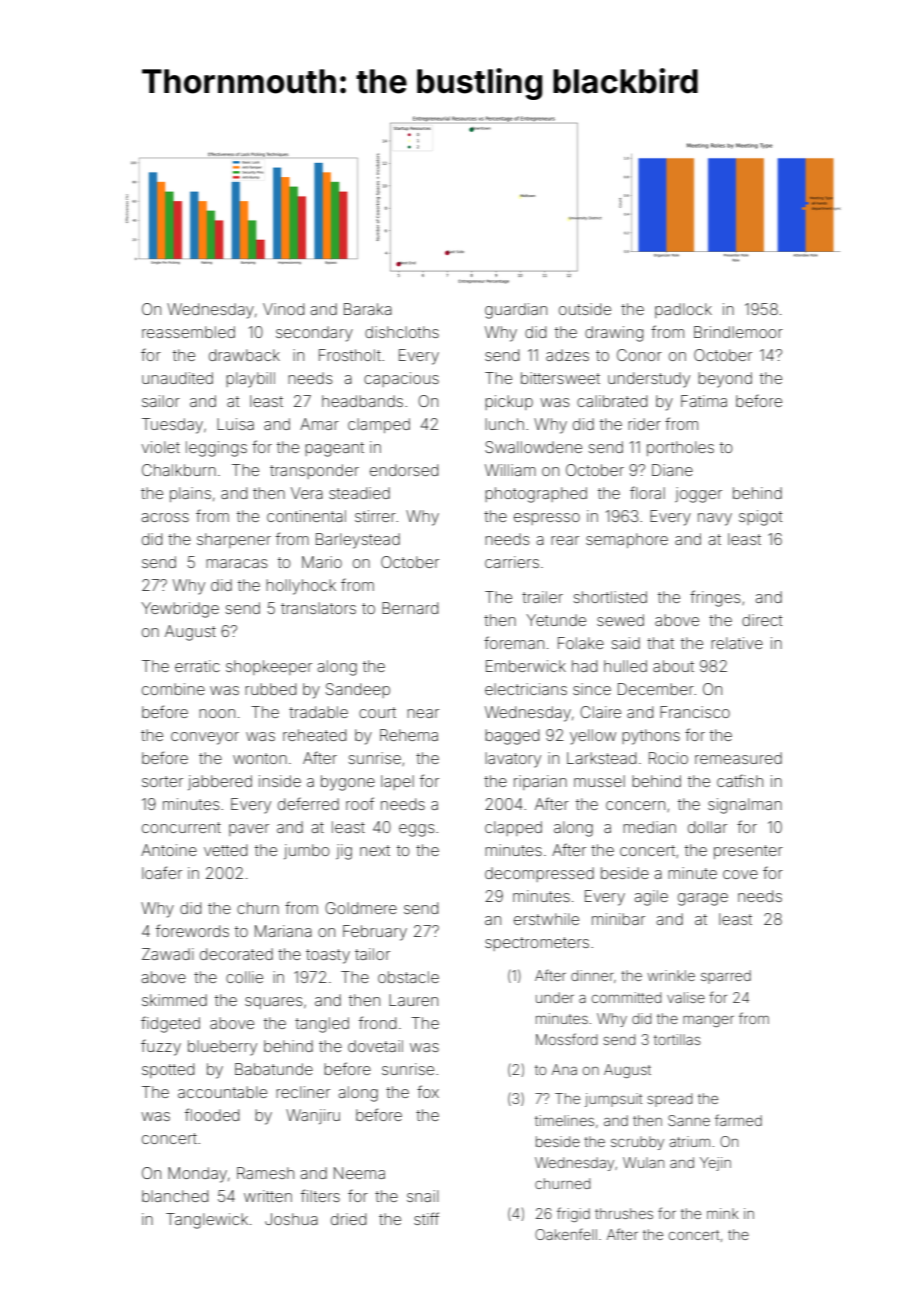 The image size is (924, 1314). What do you see at coordinates (283, 309) in the screenshot?
I see `Vinod` at bounding box center [283, 309].
